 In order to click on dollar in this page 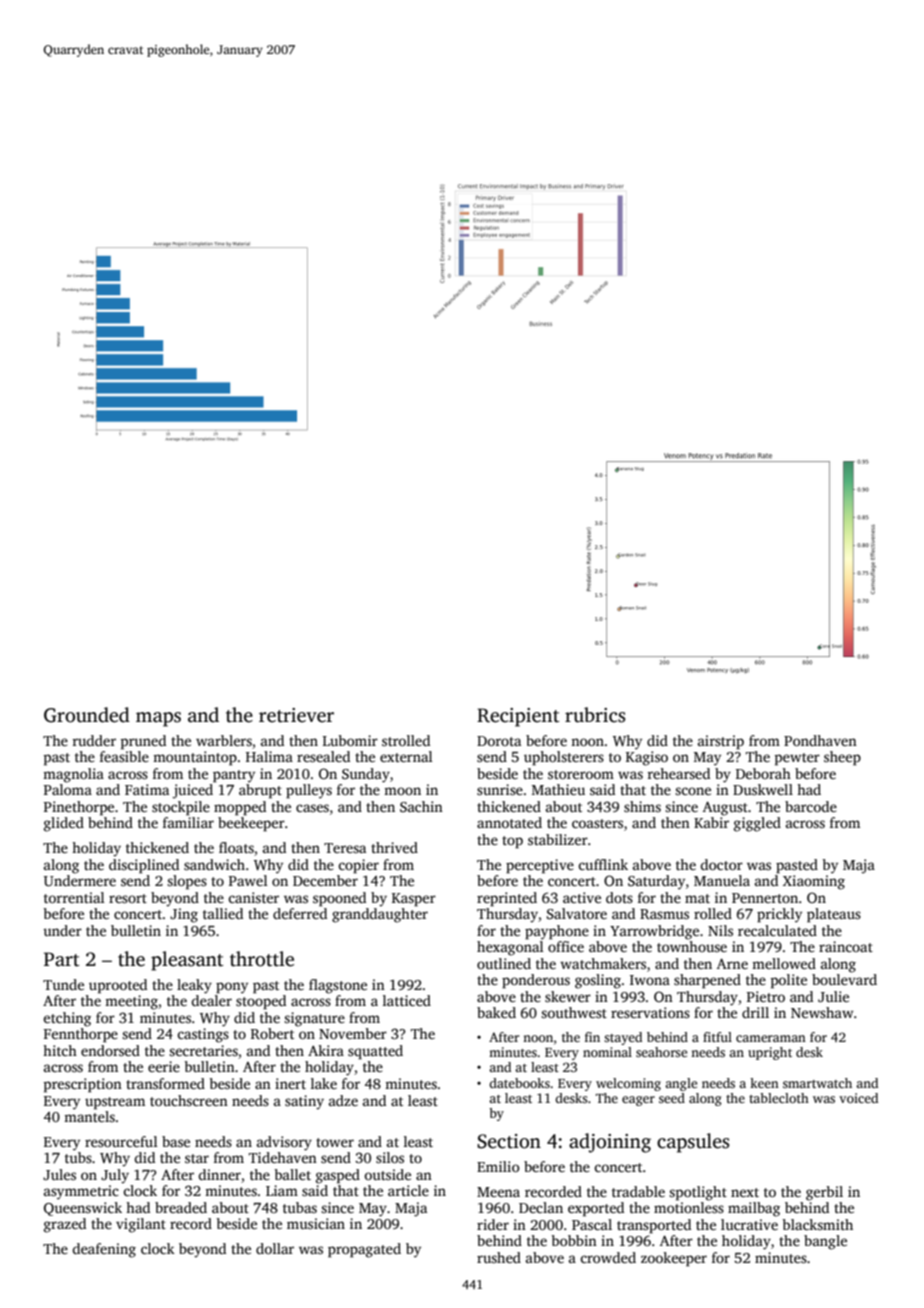, I will do `click(275, 1248)`.
